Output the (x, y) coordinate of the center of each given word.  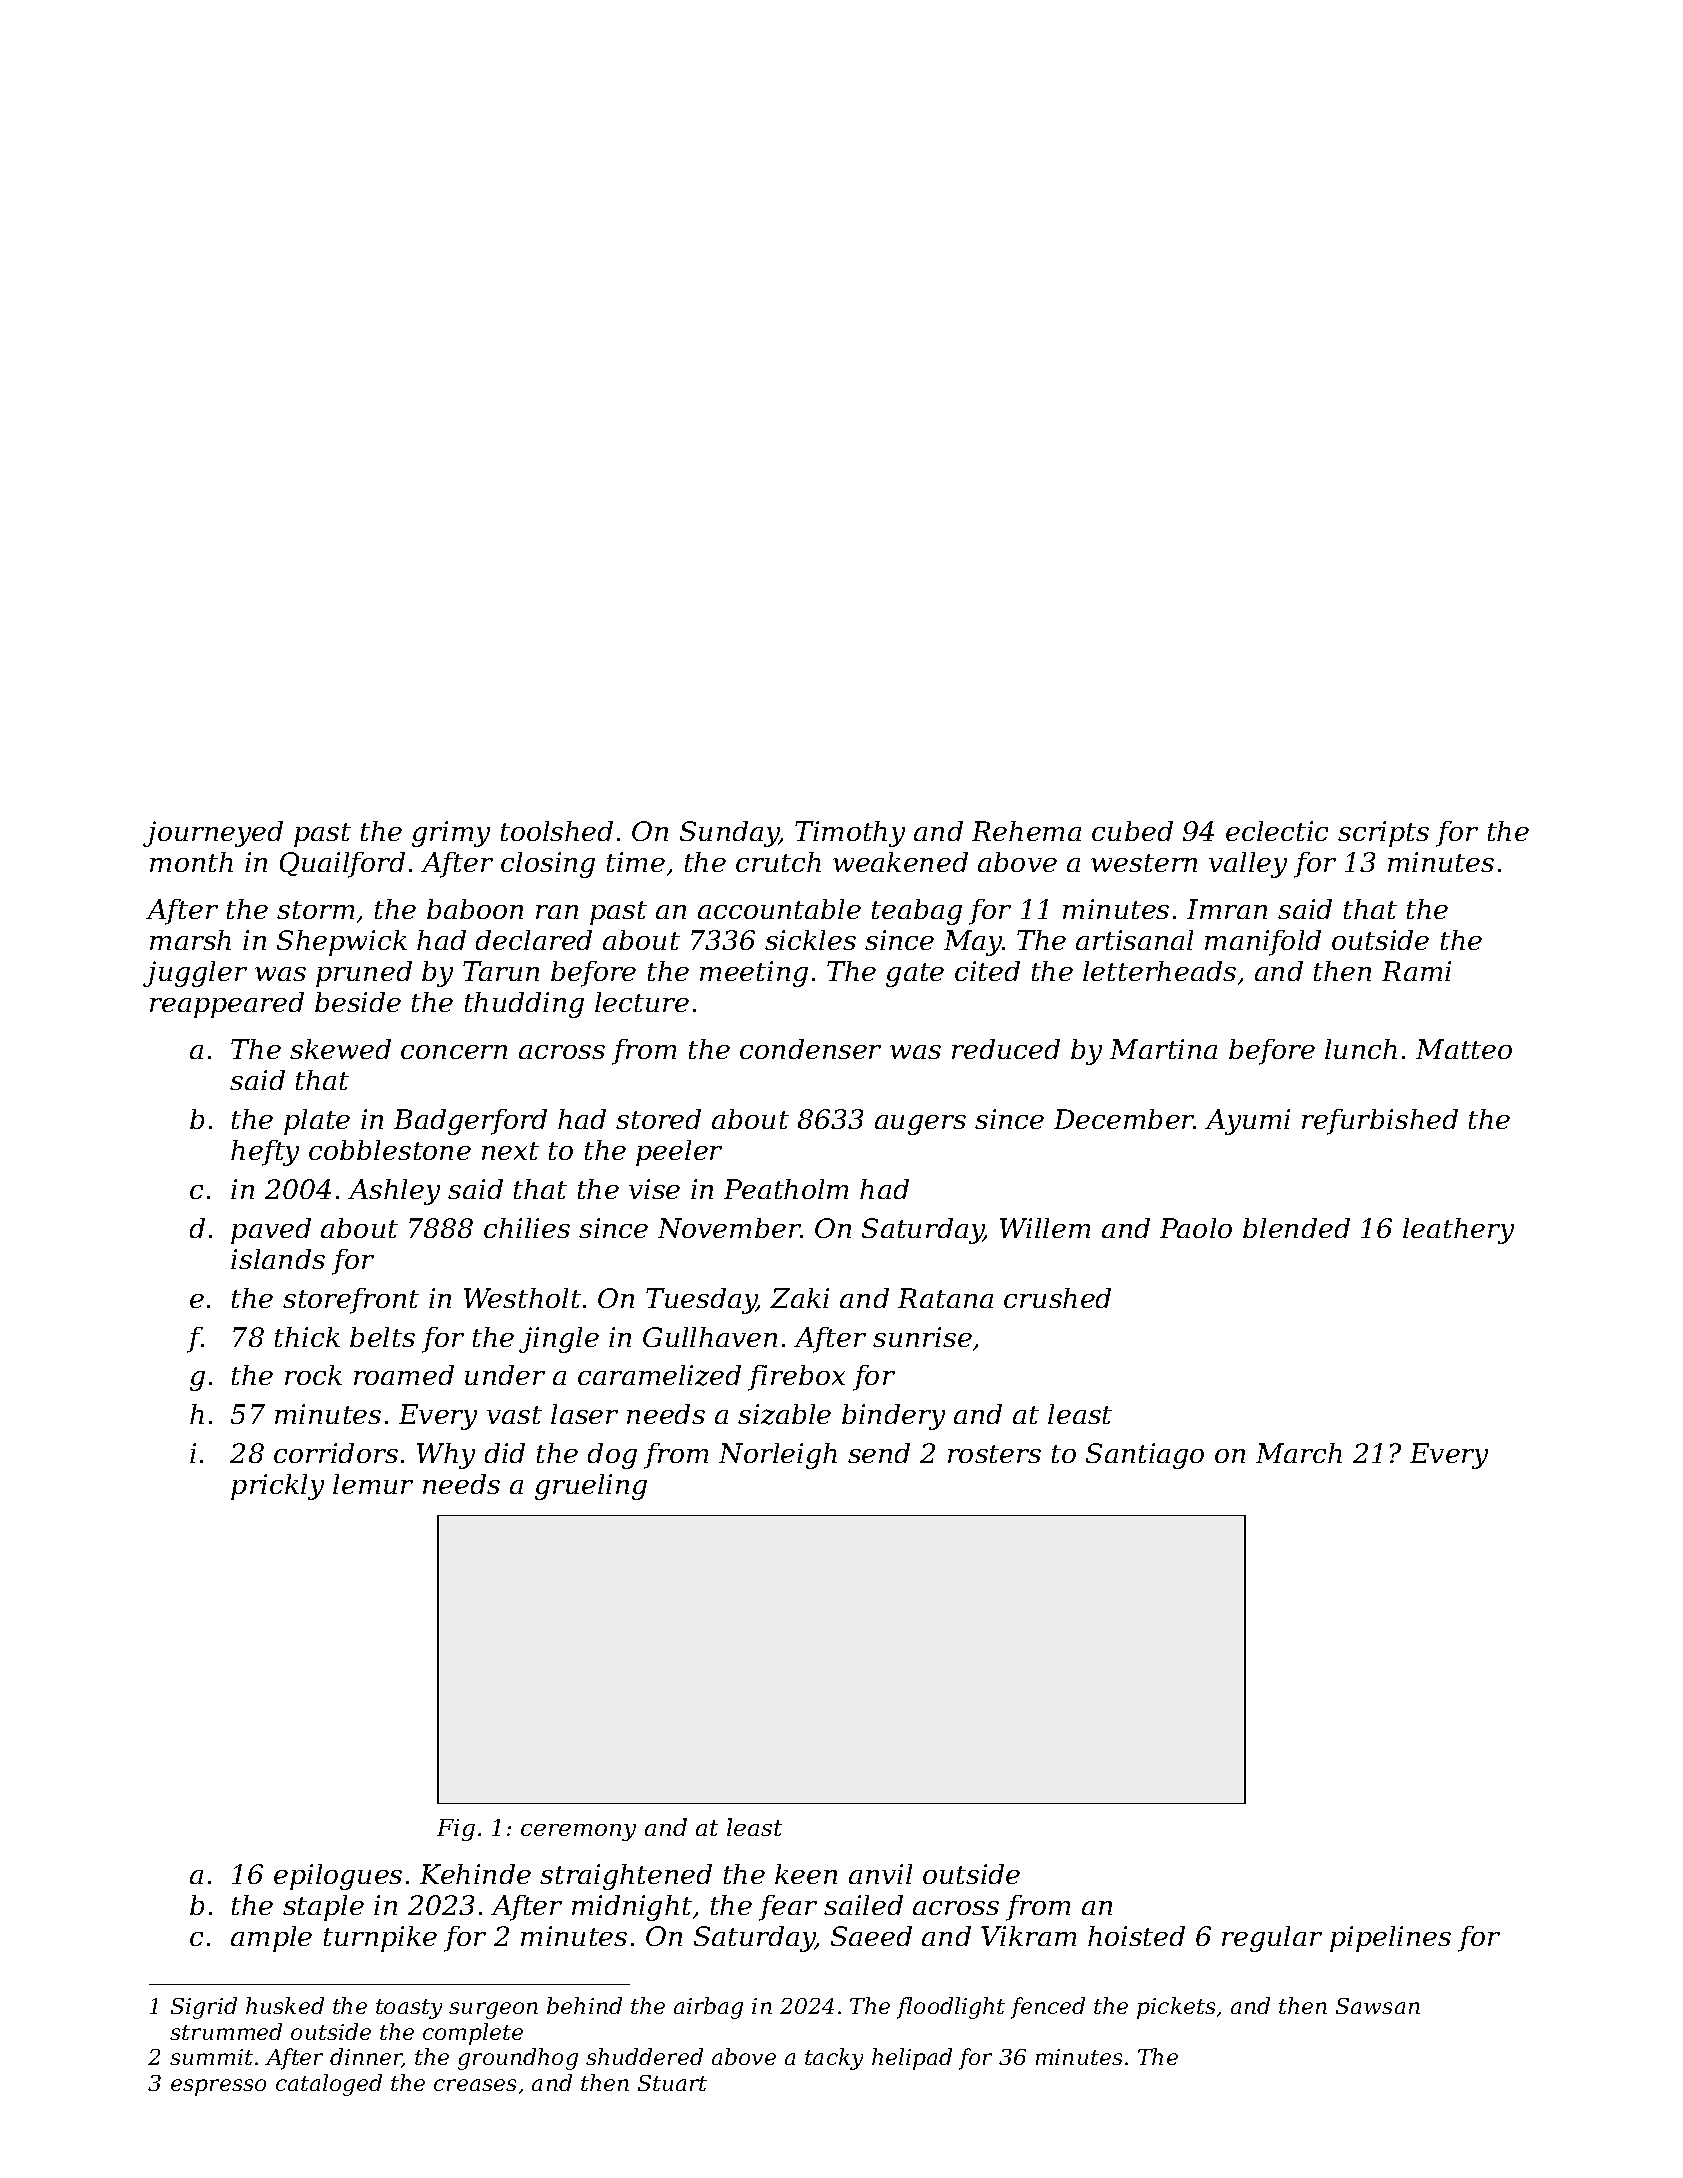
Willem (1045, 1228)
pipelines (1390, 1939)
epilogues (338, 1877)
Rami (1416, 971)
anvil (880, 1874)
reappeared (227, 1005)
